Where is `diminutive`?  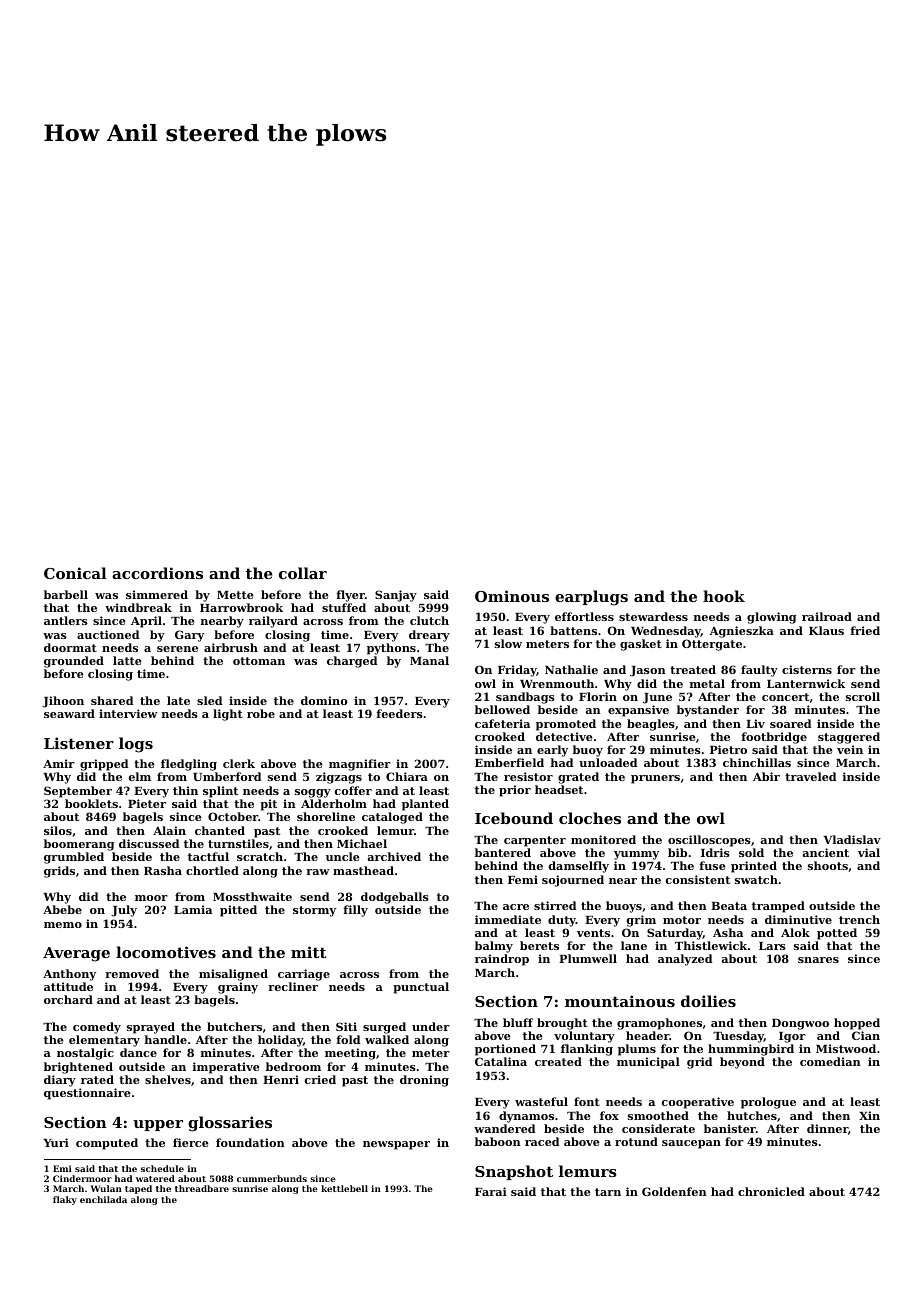 diminutive is located at coordinates (798, 919).
